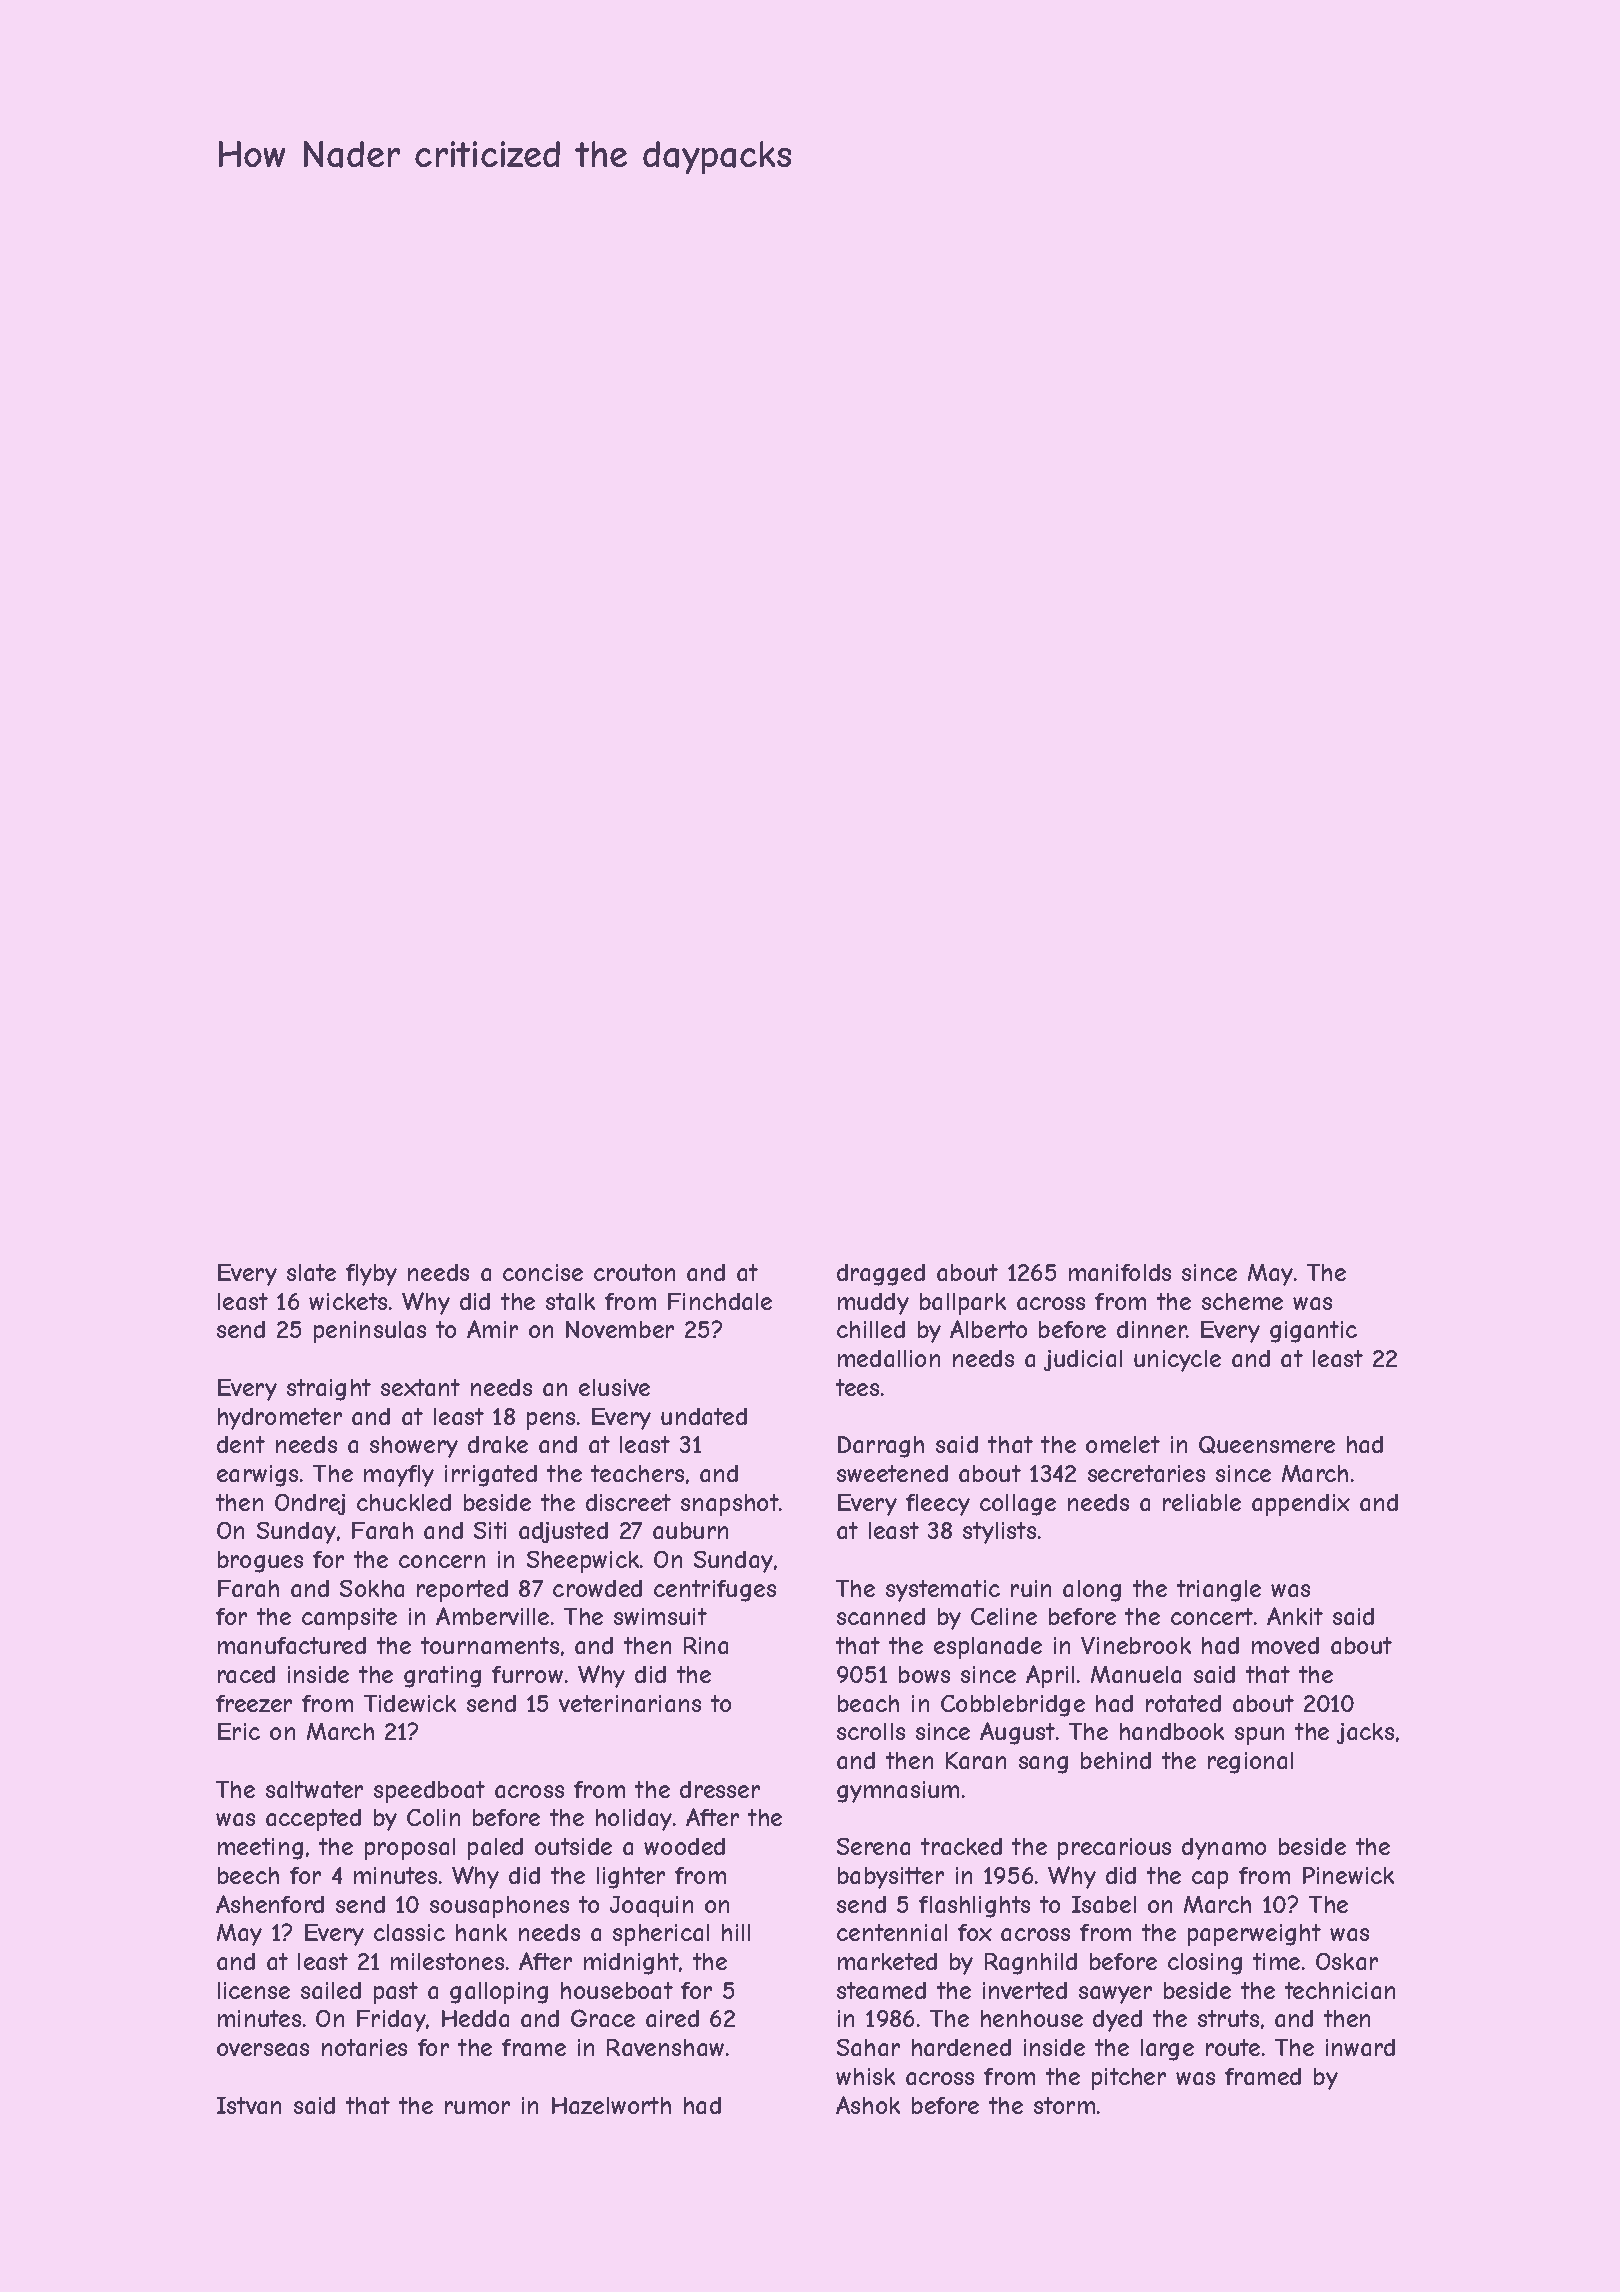 Image resolution: width=1620 pixels, height=2292 pixels. Describe the element at coordinates (611, 2105) in the screenshot. I see `Hazelworth` at that location.
